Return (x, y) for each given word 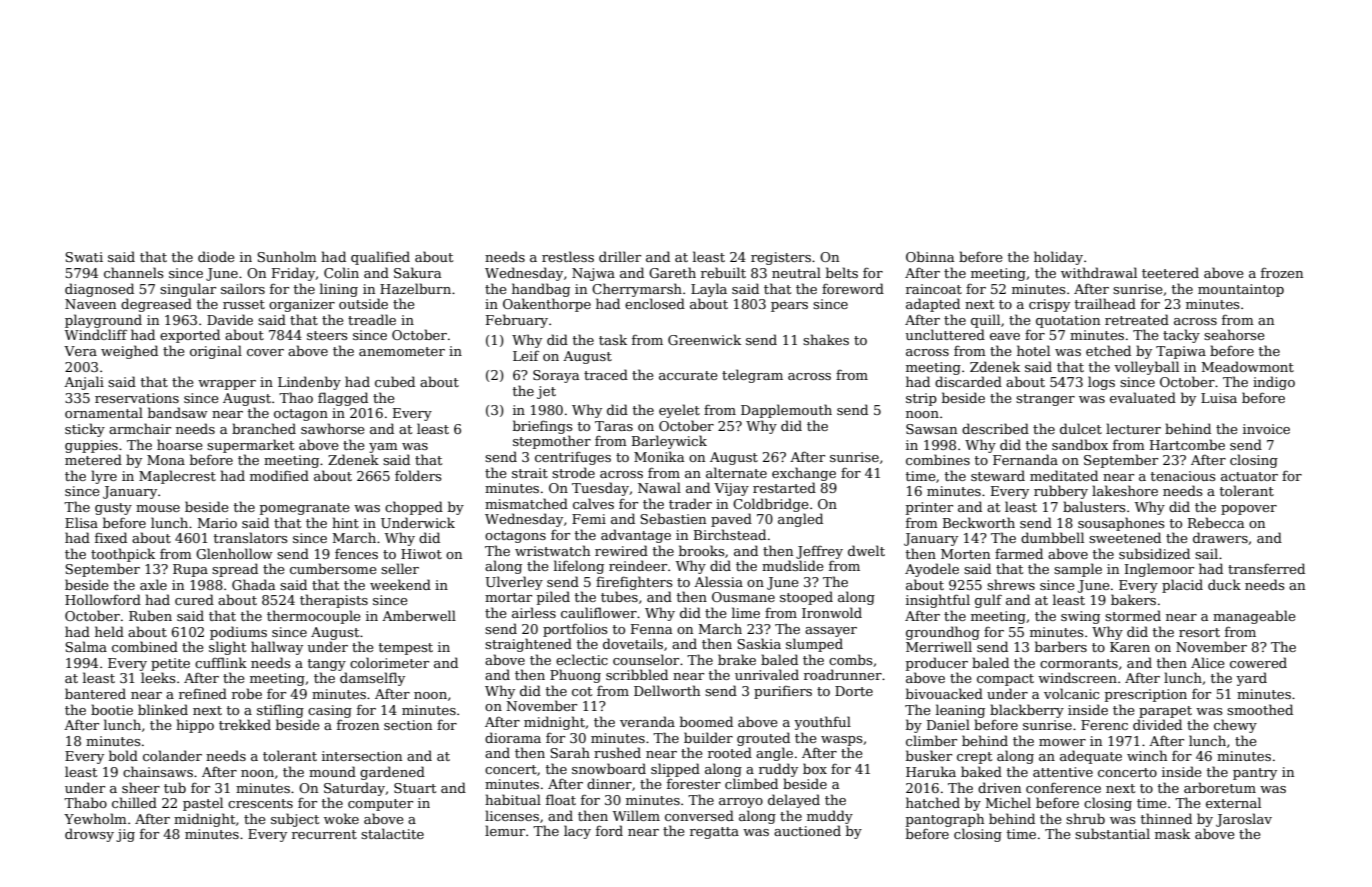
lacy (577, 832)
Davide (230, 319)
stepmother (552, 442)
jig (125, 835)
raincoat (934, 289)
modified (279, 475)
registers (781, 258)
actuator (1249, 476)
